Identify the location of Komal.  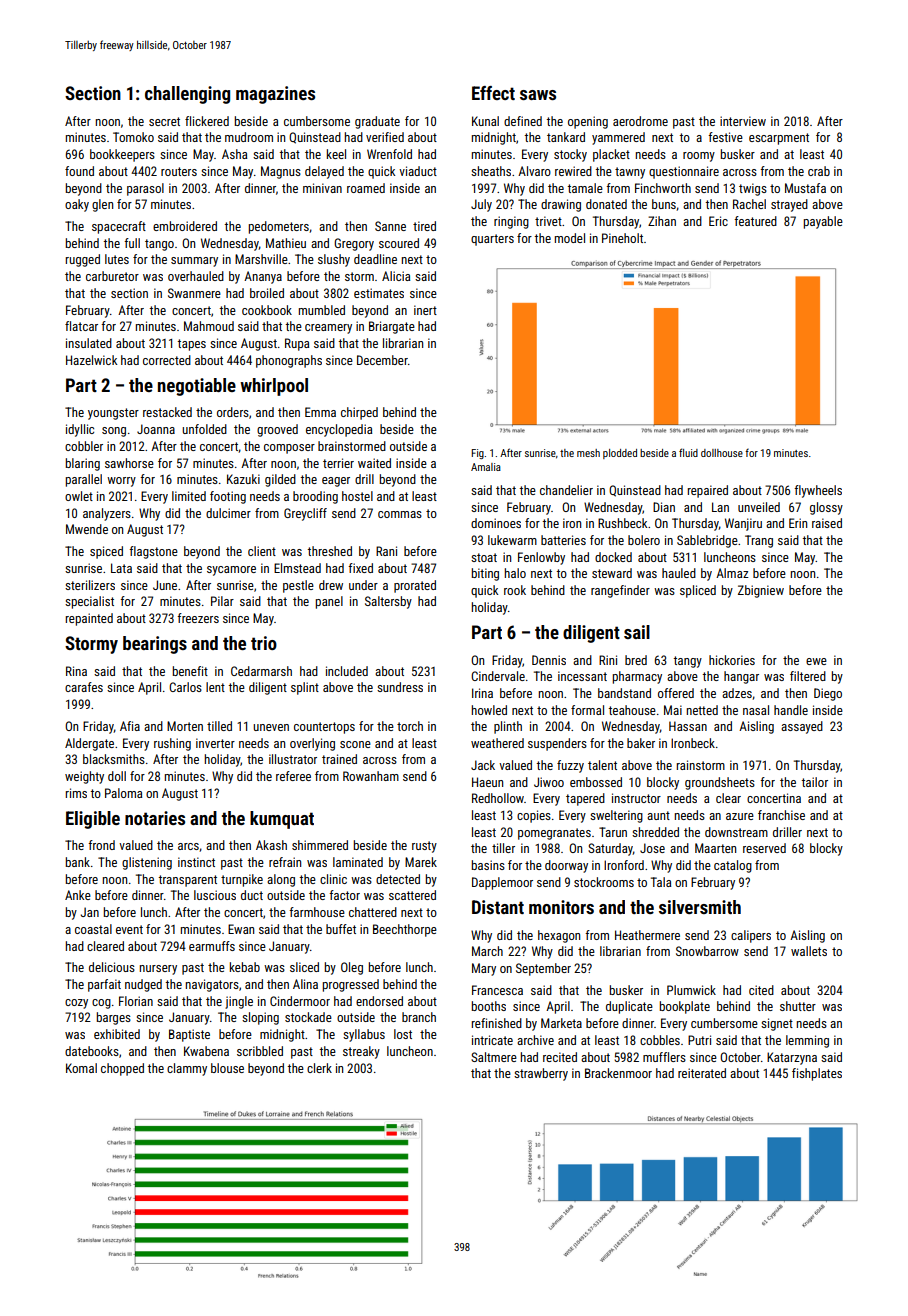
(81, 1068).
